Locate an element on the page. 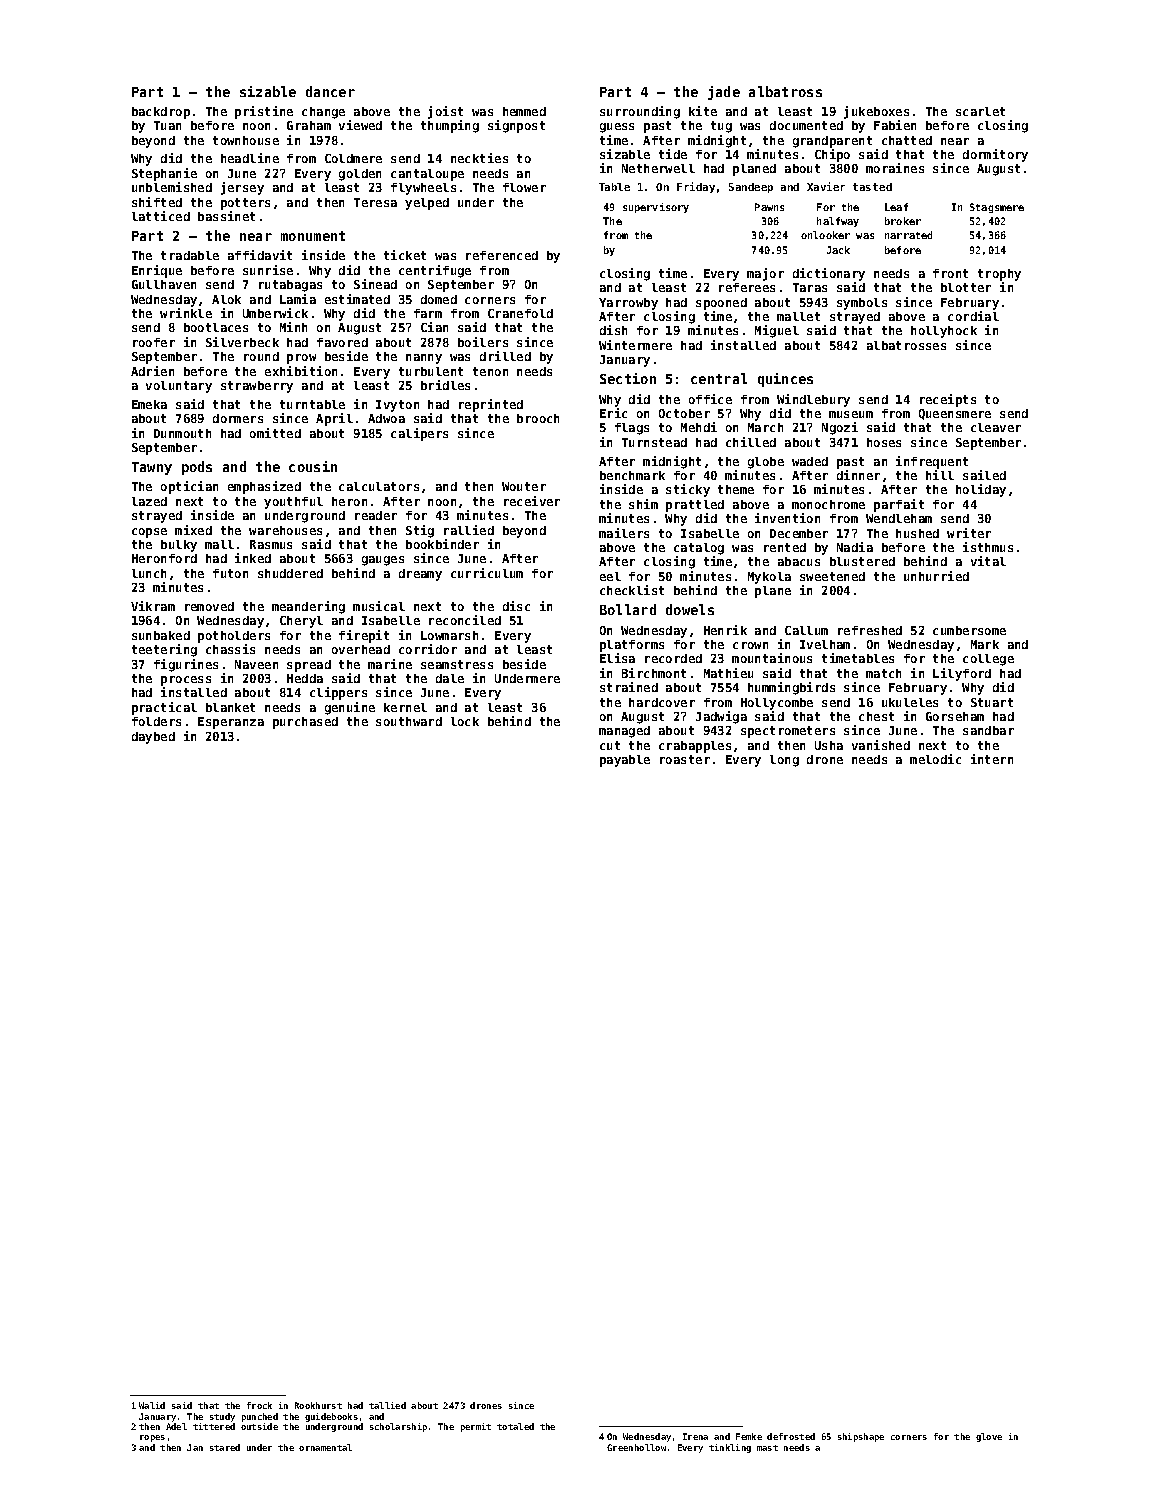 This page has width=1160, height=1501. payable is located at coordinates (625, 761).
